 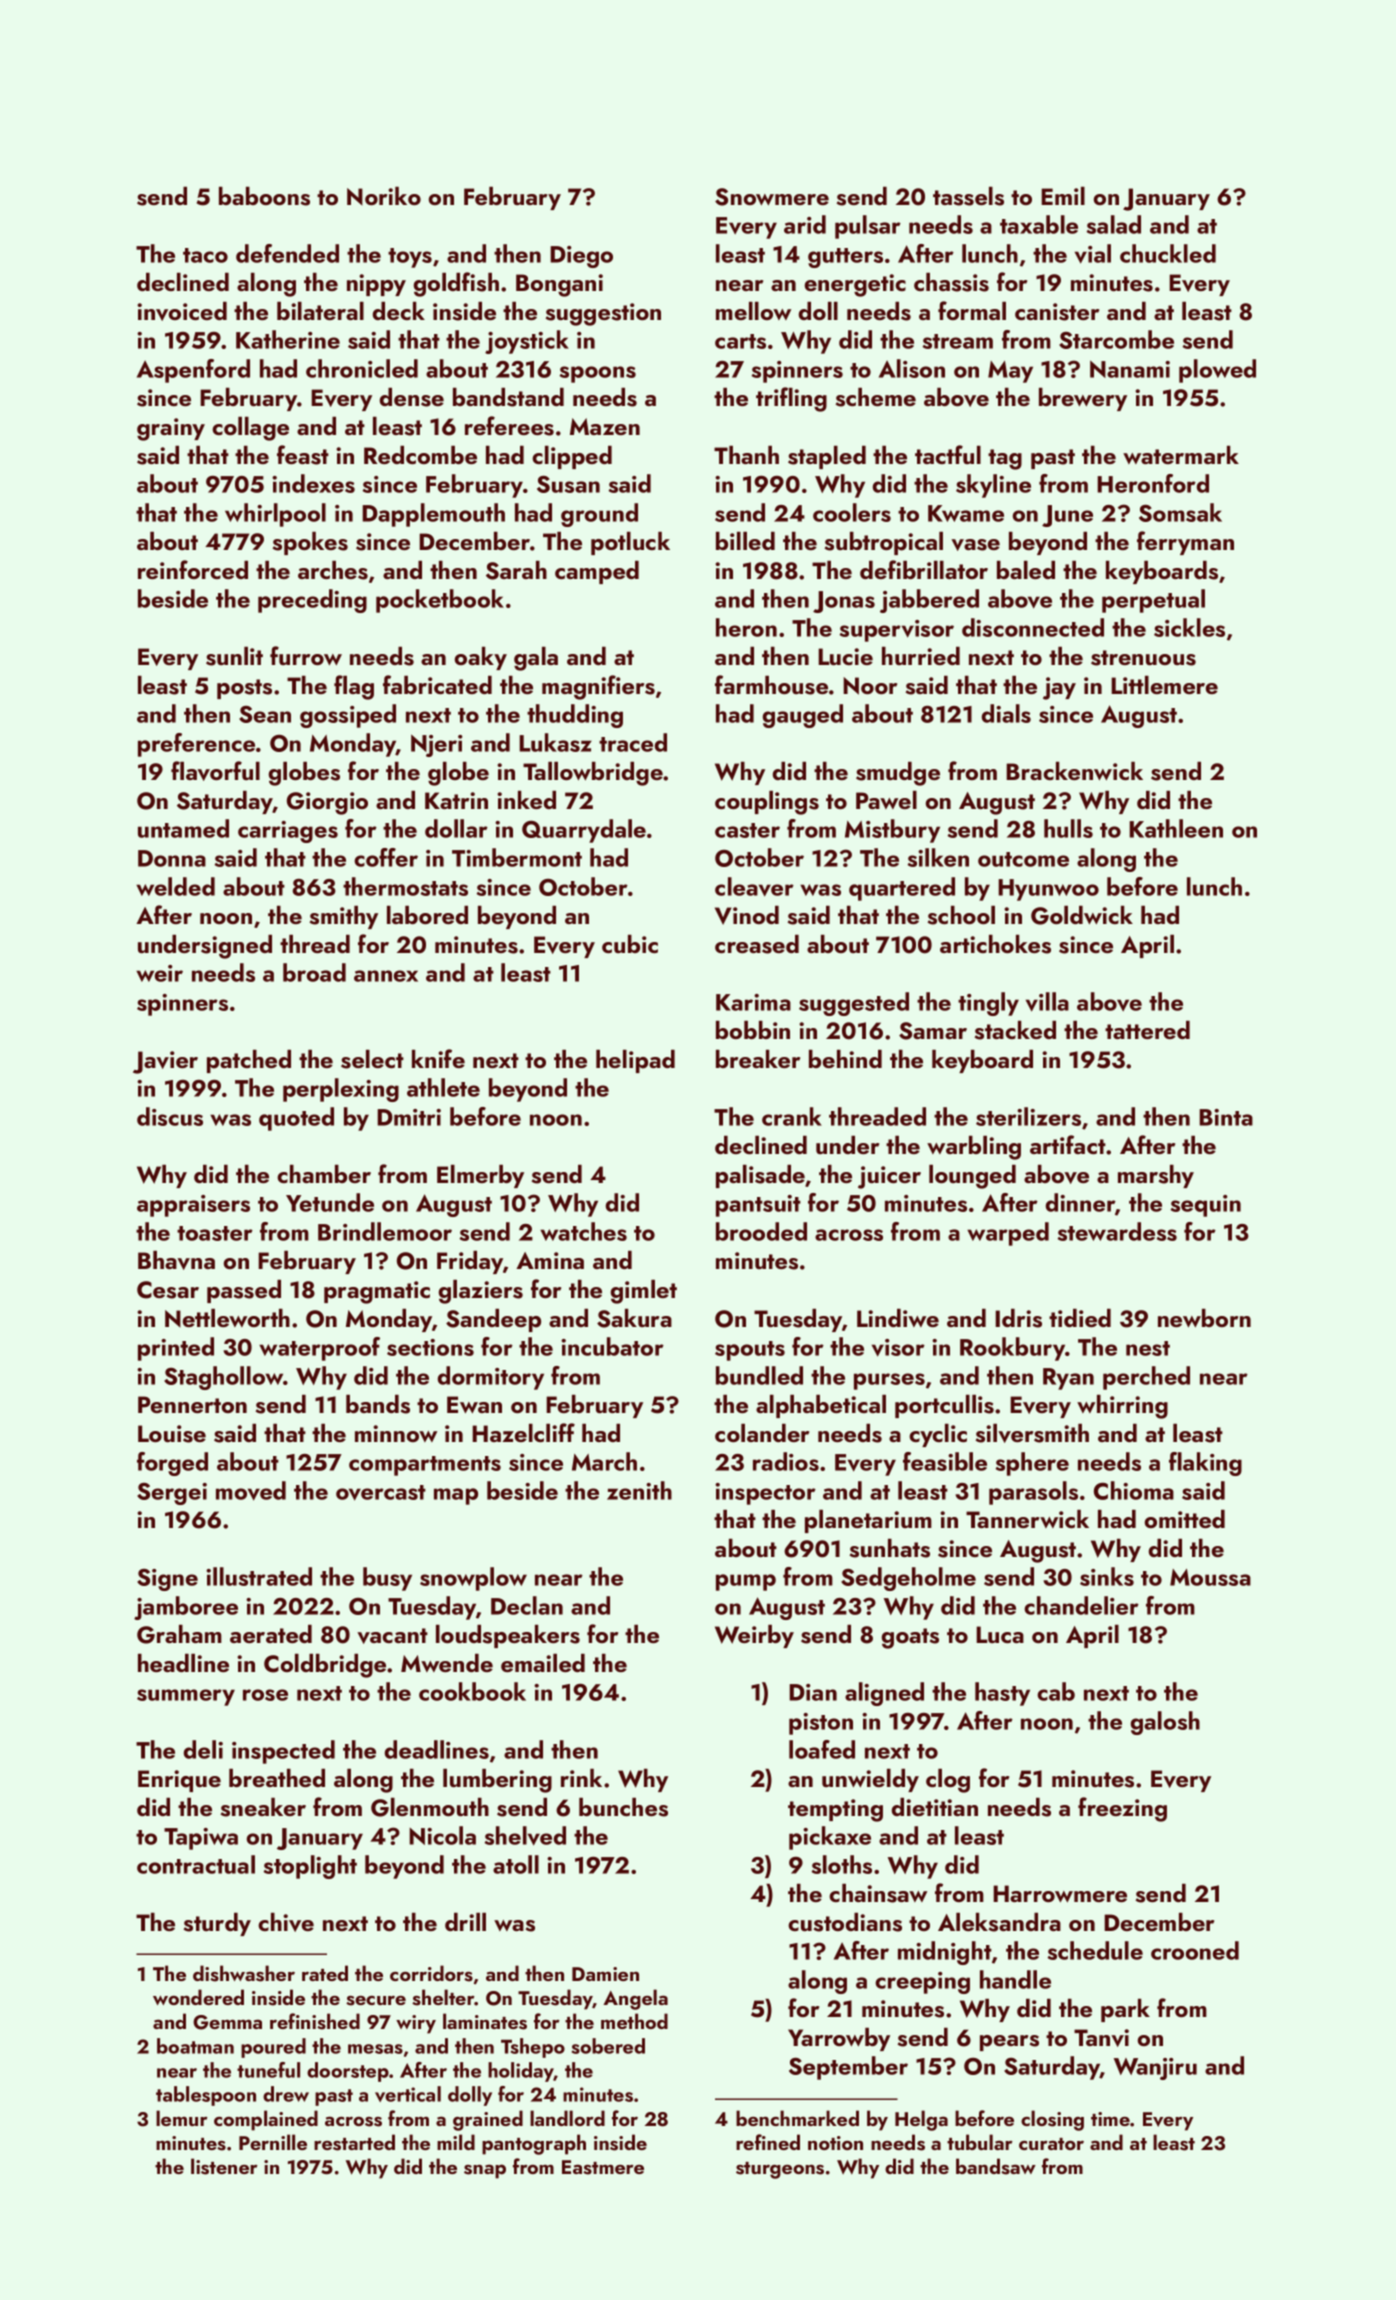 What do you see at coordinates (172, 1494) in the image?
I see `Sergei` at bounding box center [172, 1494].
